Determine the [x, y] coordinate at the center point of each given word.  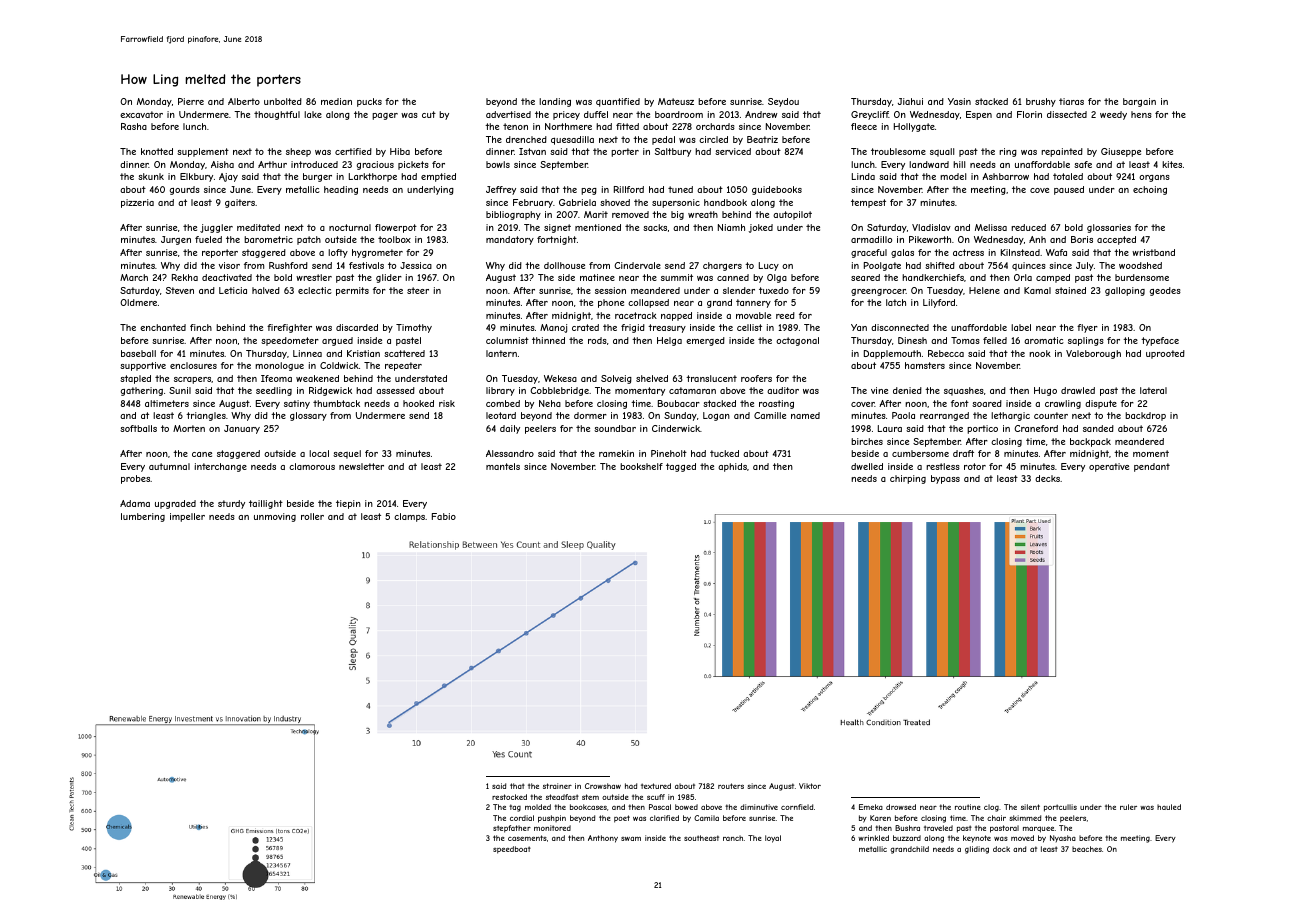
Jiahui [910, 101]
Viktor [810, 786]
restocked [509, 797]
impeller [187, 517]
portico [982, 429]
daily [510, 429]
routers [731, 786]
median [336, 101]
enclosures [193, 365]
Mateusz [676, 101]
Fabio [444, 516]
